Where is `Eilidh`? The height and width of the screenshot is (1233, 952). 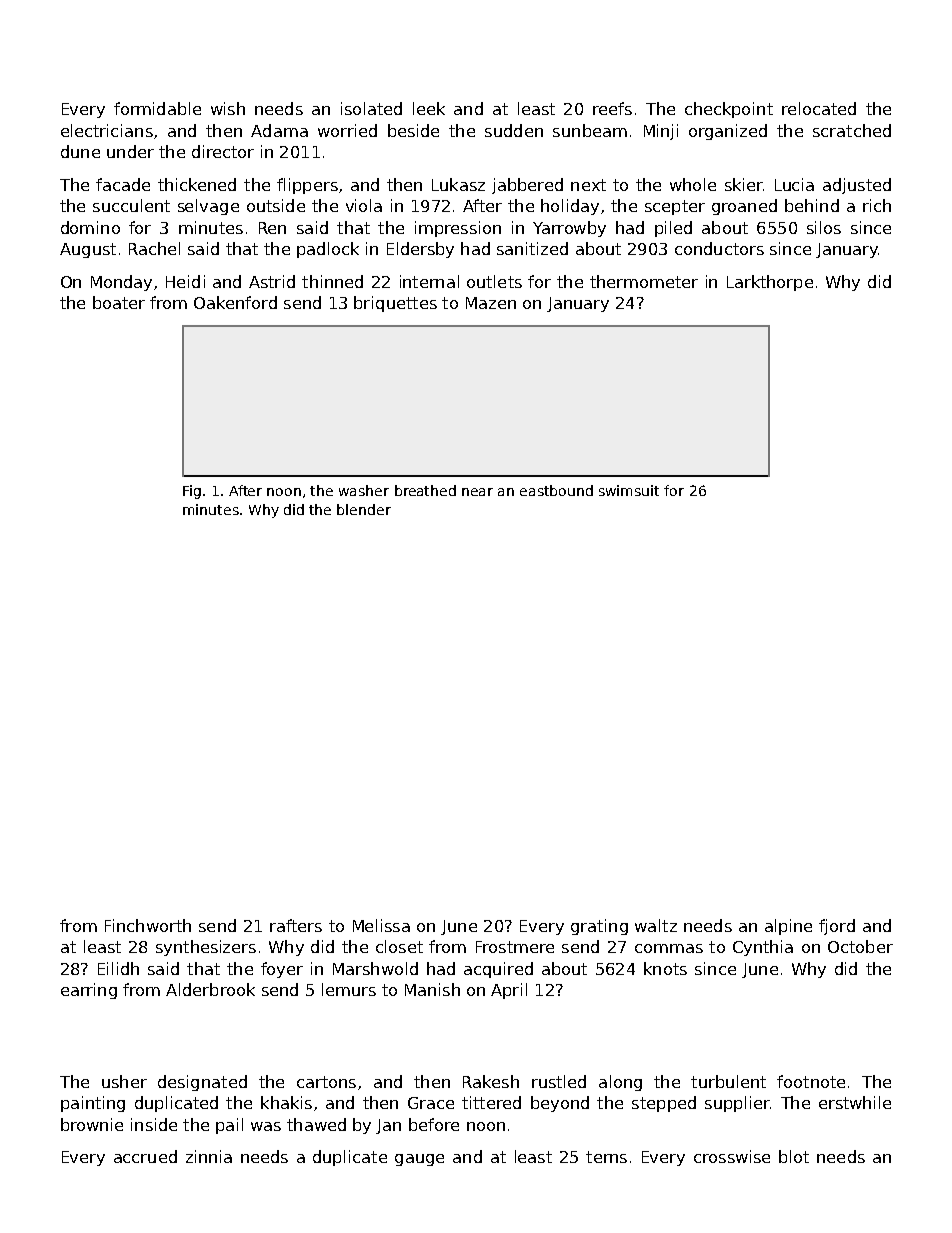
Eilidh is located at coordinates (118, 968).
